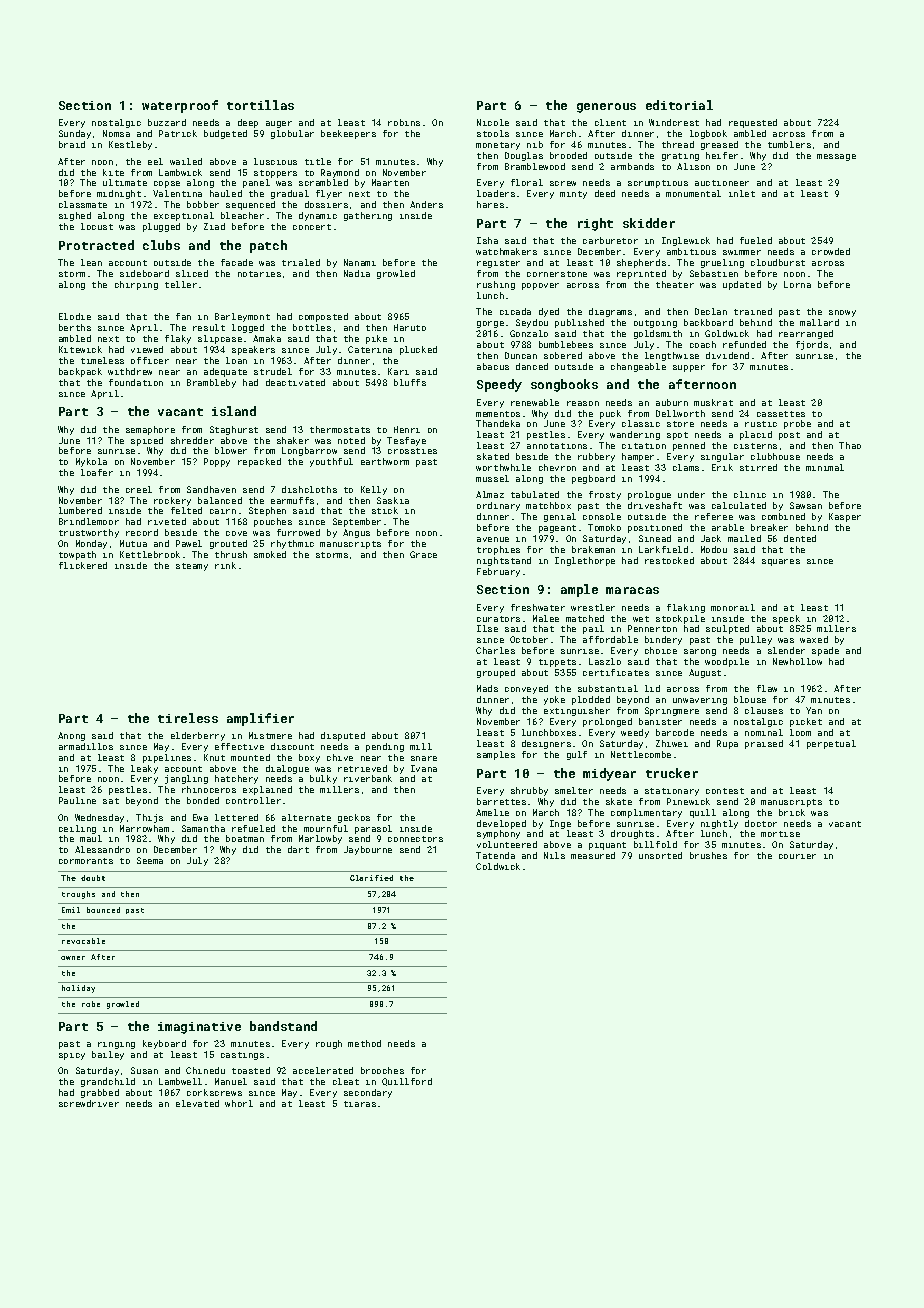 This page has height=1308, width=924. I want to click on requested, so click(753, 123).
